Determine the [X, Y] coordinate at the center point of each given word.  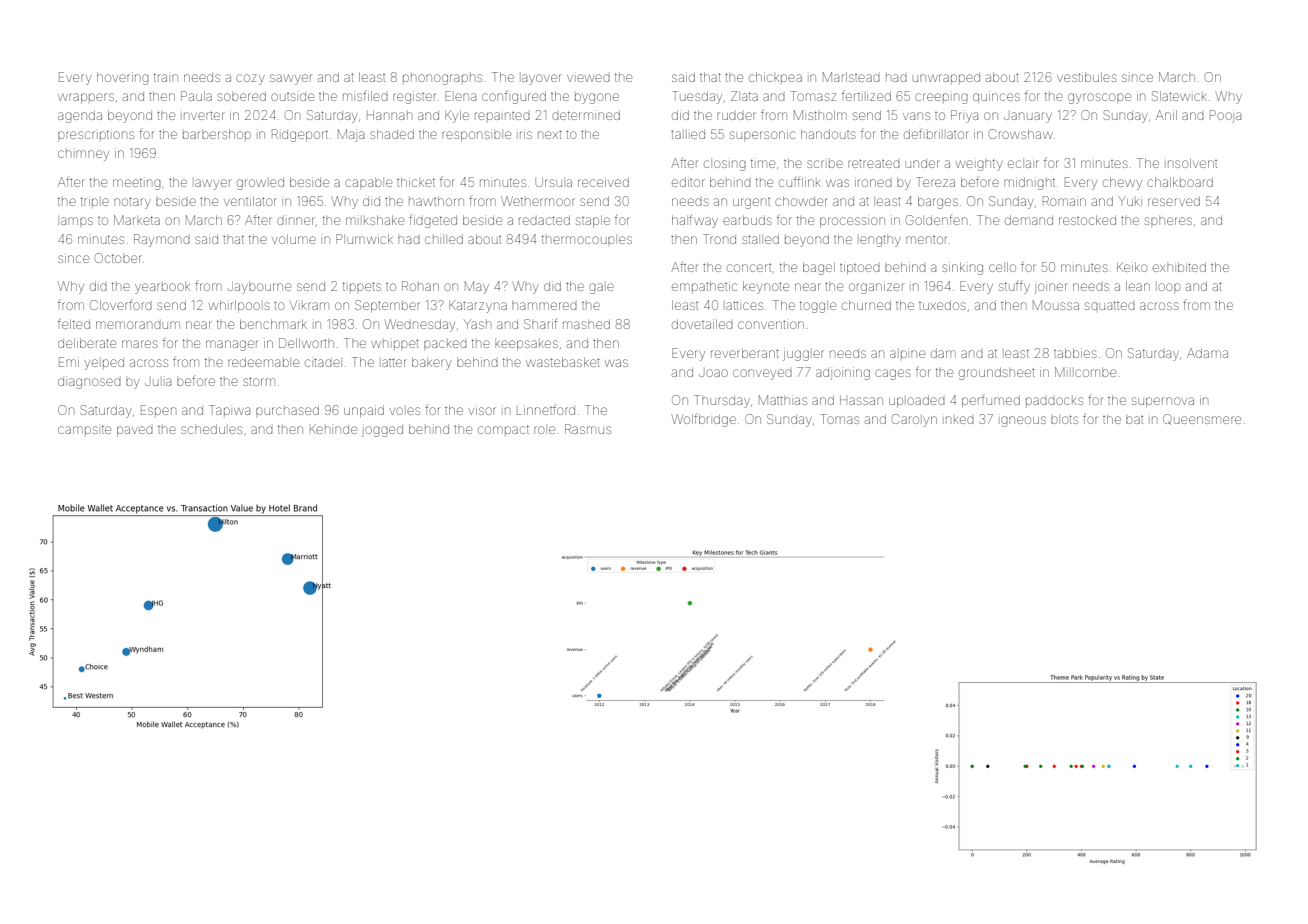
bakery [432, 363]
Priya [964, 116]
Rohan [420, 286]
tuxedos [942, 305]
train [166, 77]
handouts [828, 134]
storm [259, 381]
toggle [818, 307]
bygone [597, 98]
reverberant [745, 353]
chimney [83, 155]
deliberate [87, 343]
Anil [1166, 115]
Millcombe [1085, 372]
